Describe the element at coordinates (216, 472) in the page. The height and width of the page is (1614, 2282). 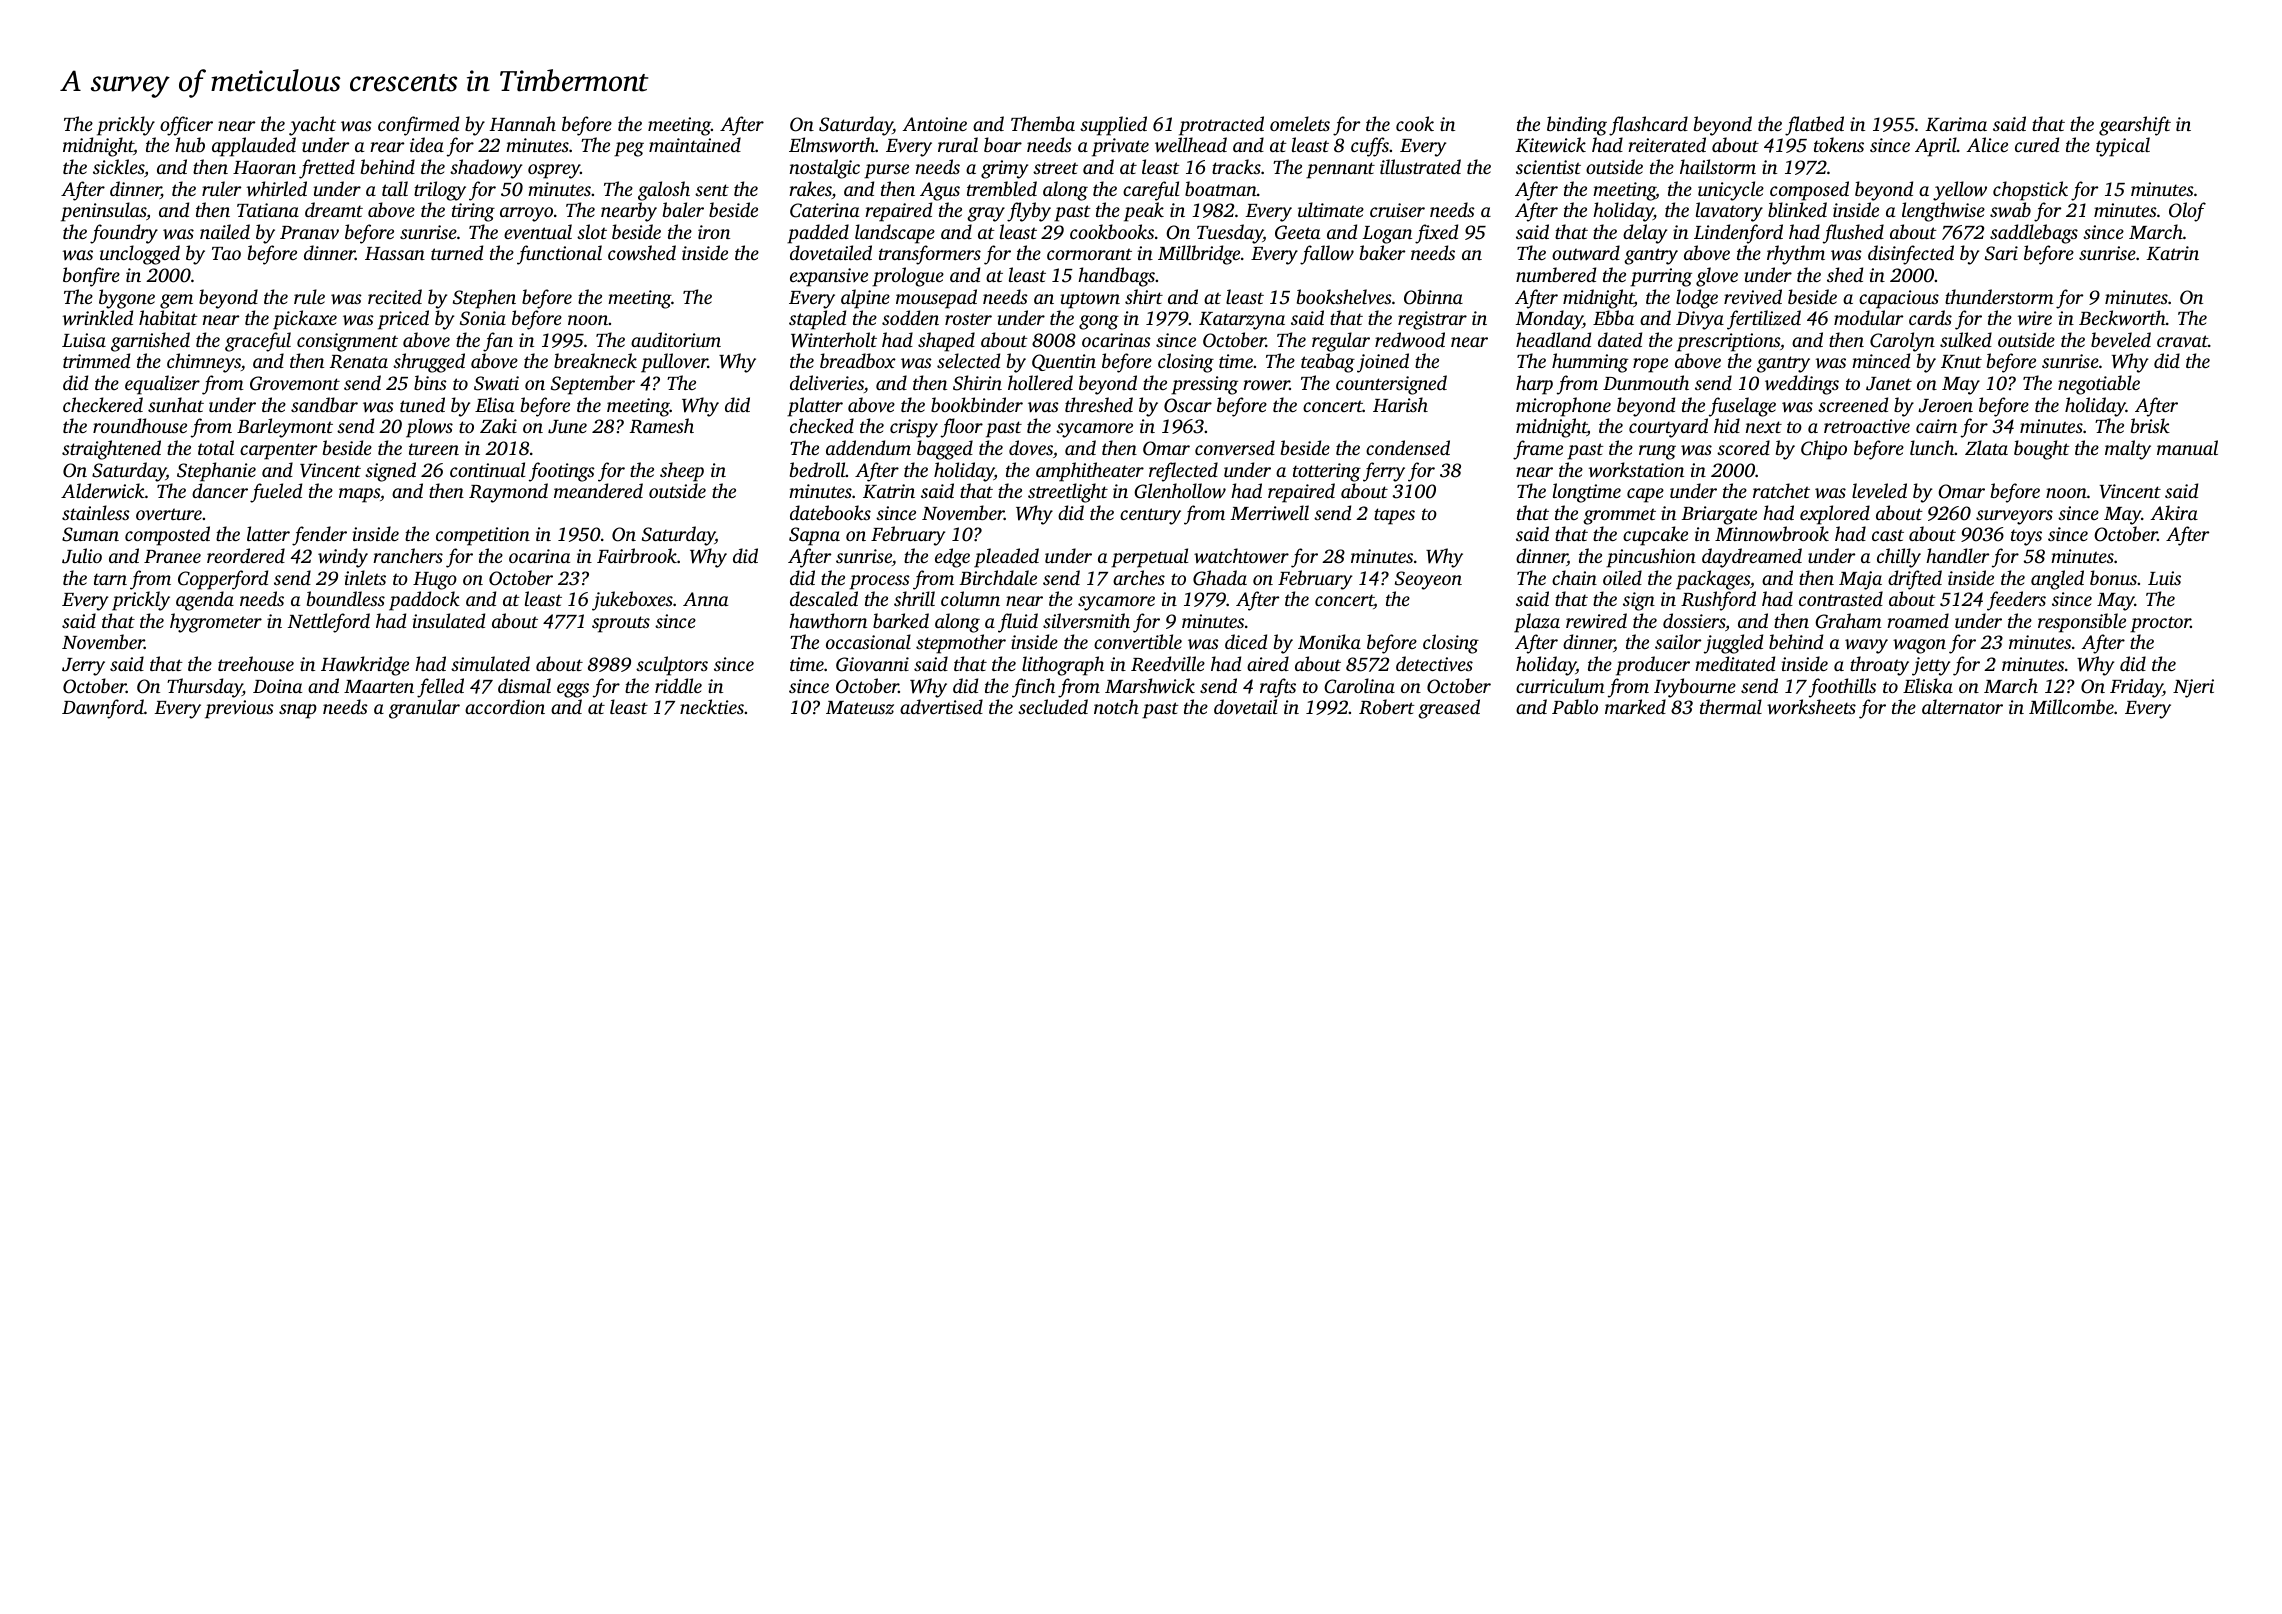
I see `Stephanie` at that location.
